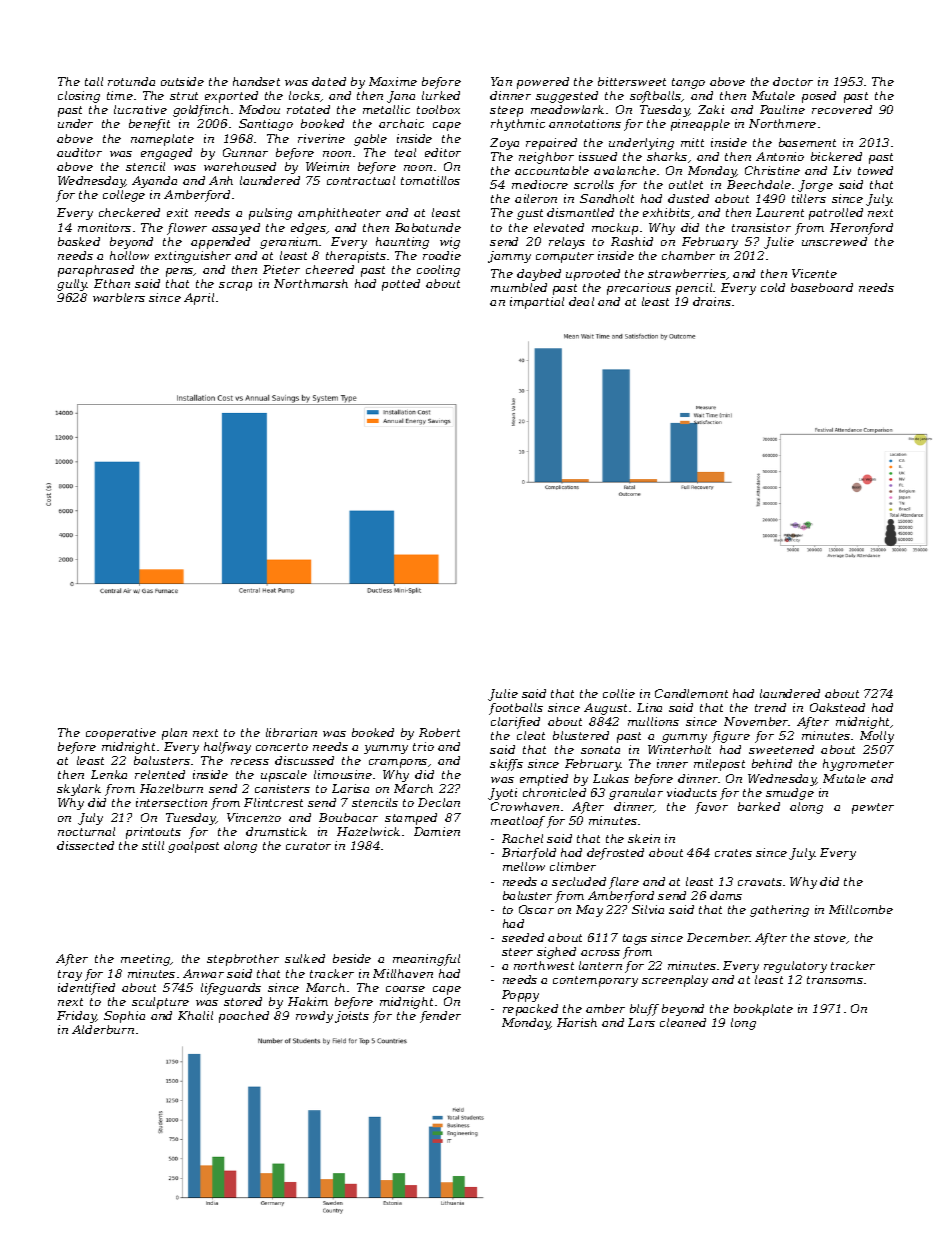 The height and width of the image is (1233, 952). Describe the element at coordinates (72, 285) in the image. I see `gully` at that location.
